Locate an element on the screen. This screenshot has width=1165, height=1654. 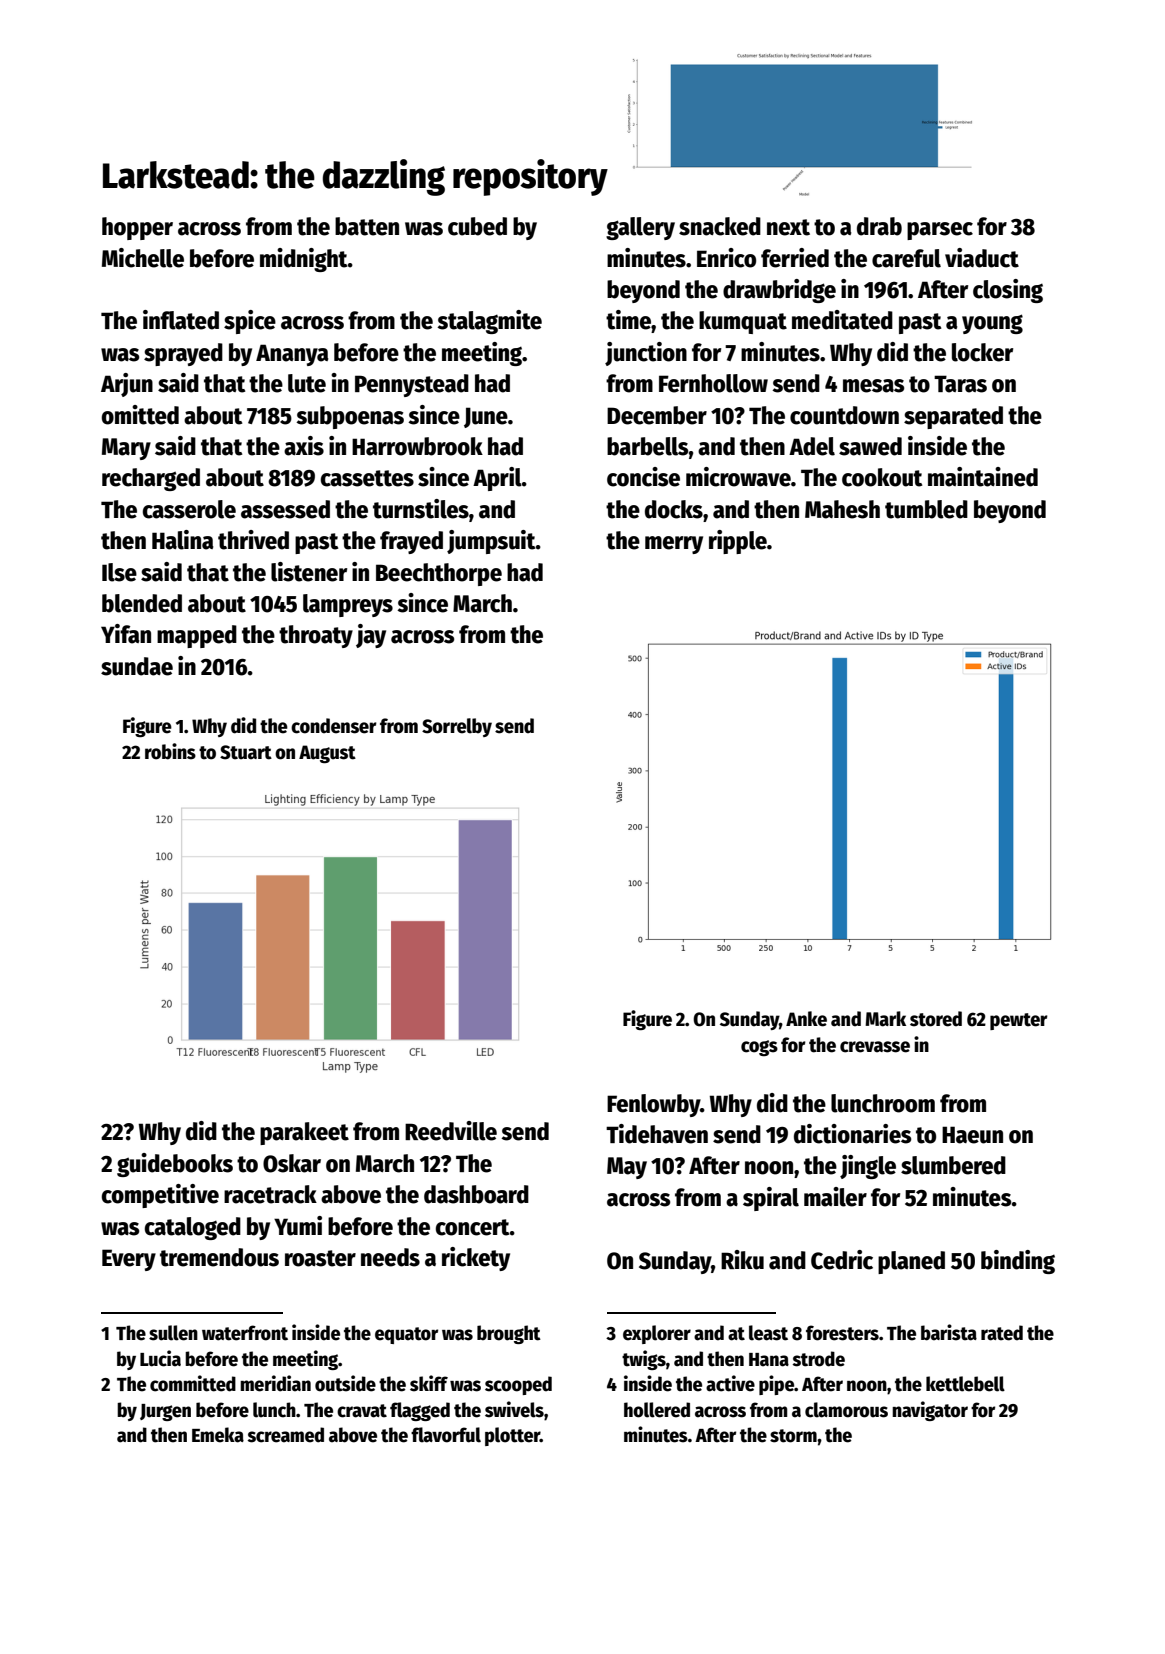
binding is located at coordinates (1018, 1262).
